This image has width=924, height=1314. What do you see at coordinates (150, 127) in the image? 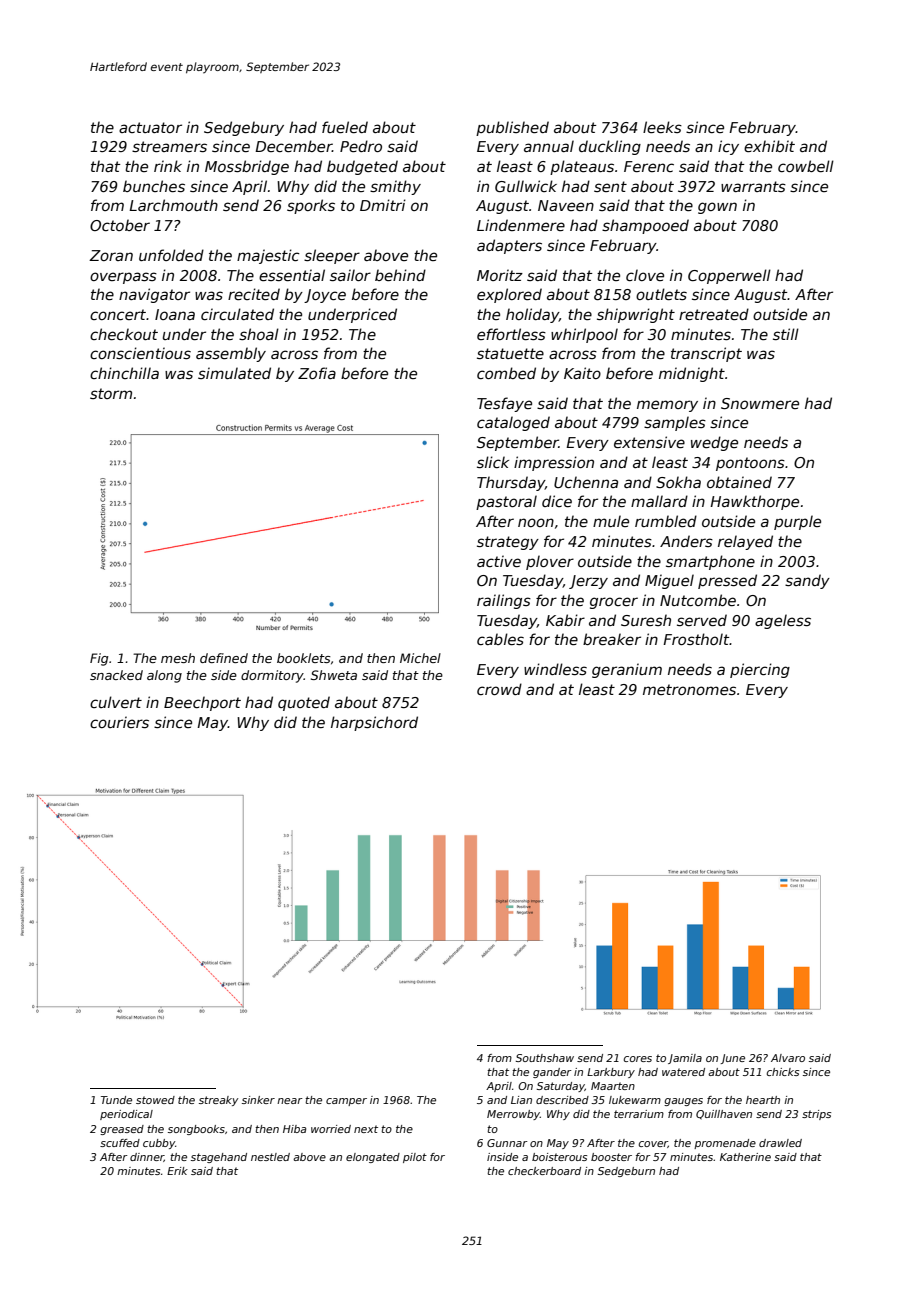
I see `actuator` at bounding box center [150, 127].
